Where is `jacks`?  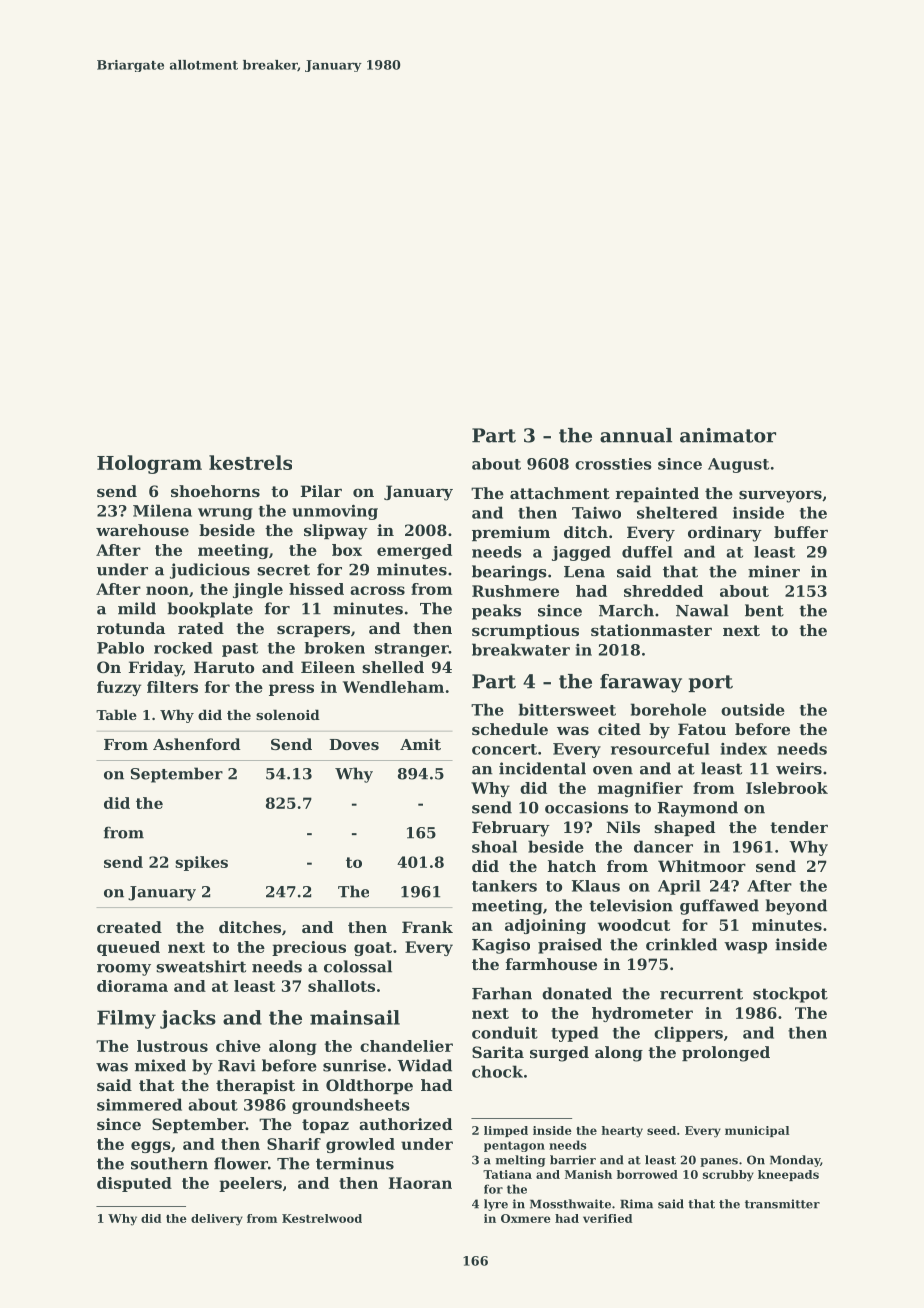 jacks is located at coordinates (188, 1019).
